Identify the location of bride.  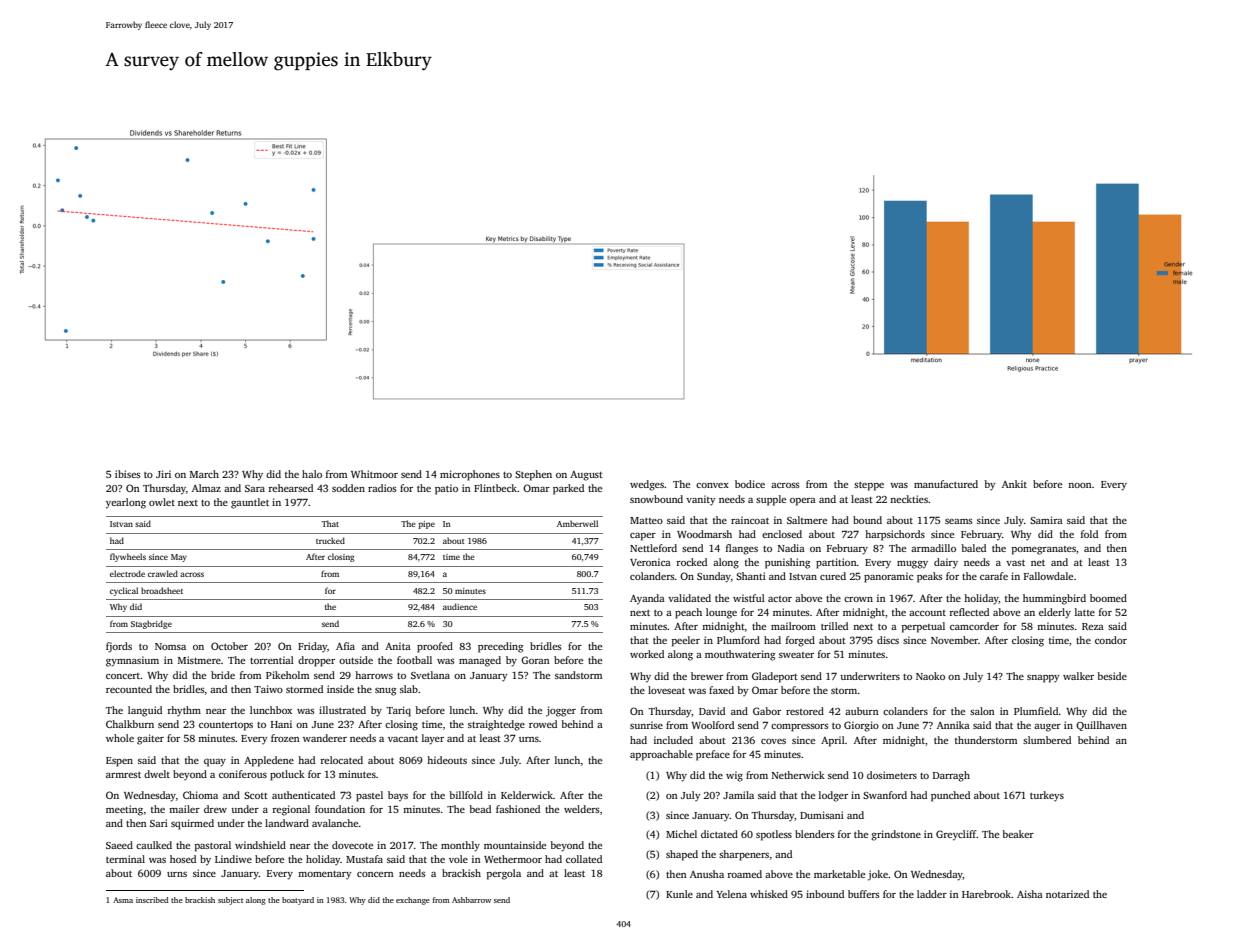
(223, 675).
